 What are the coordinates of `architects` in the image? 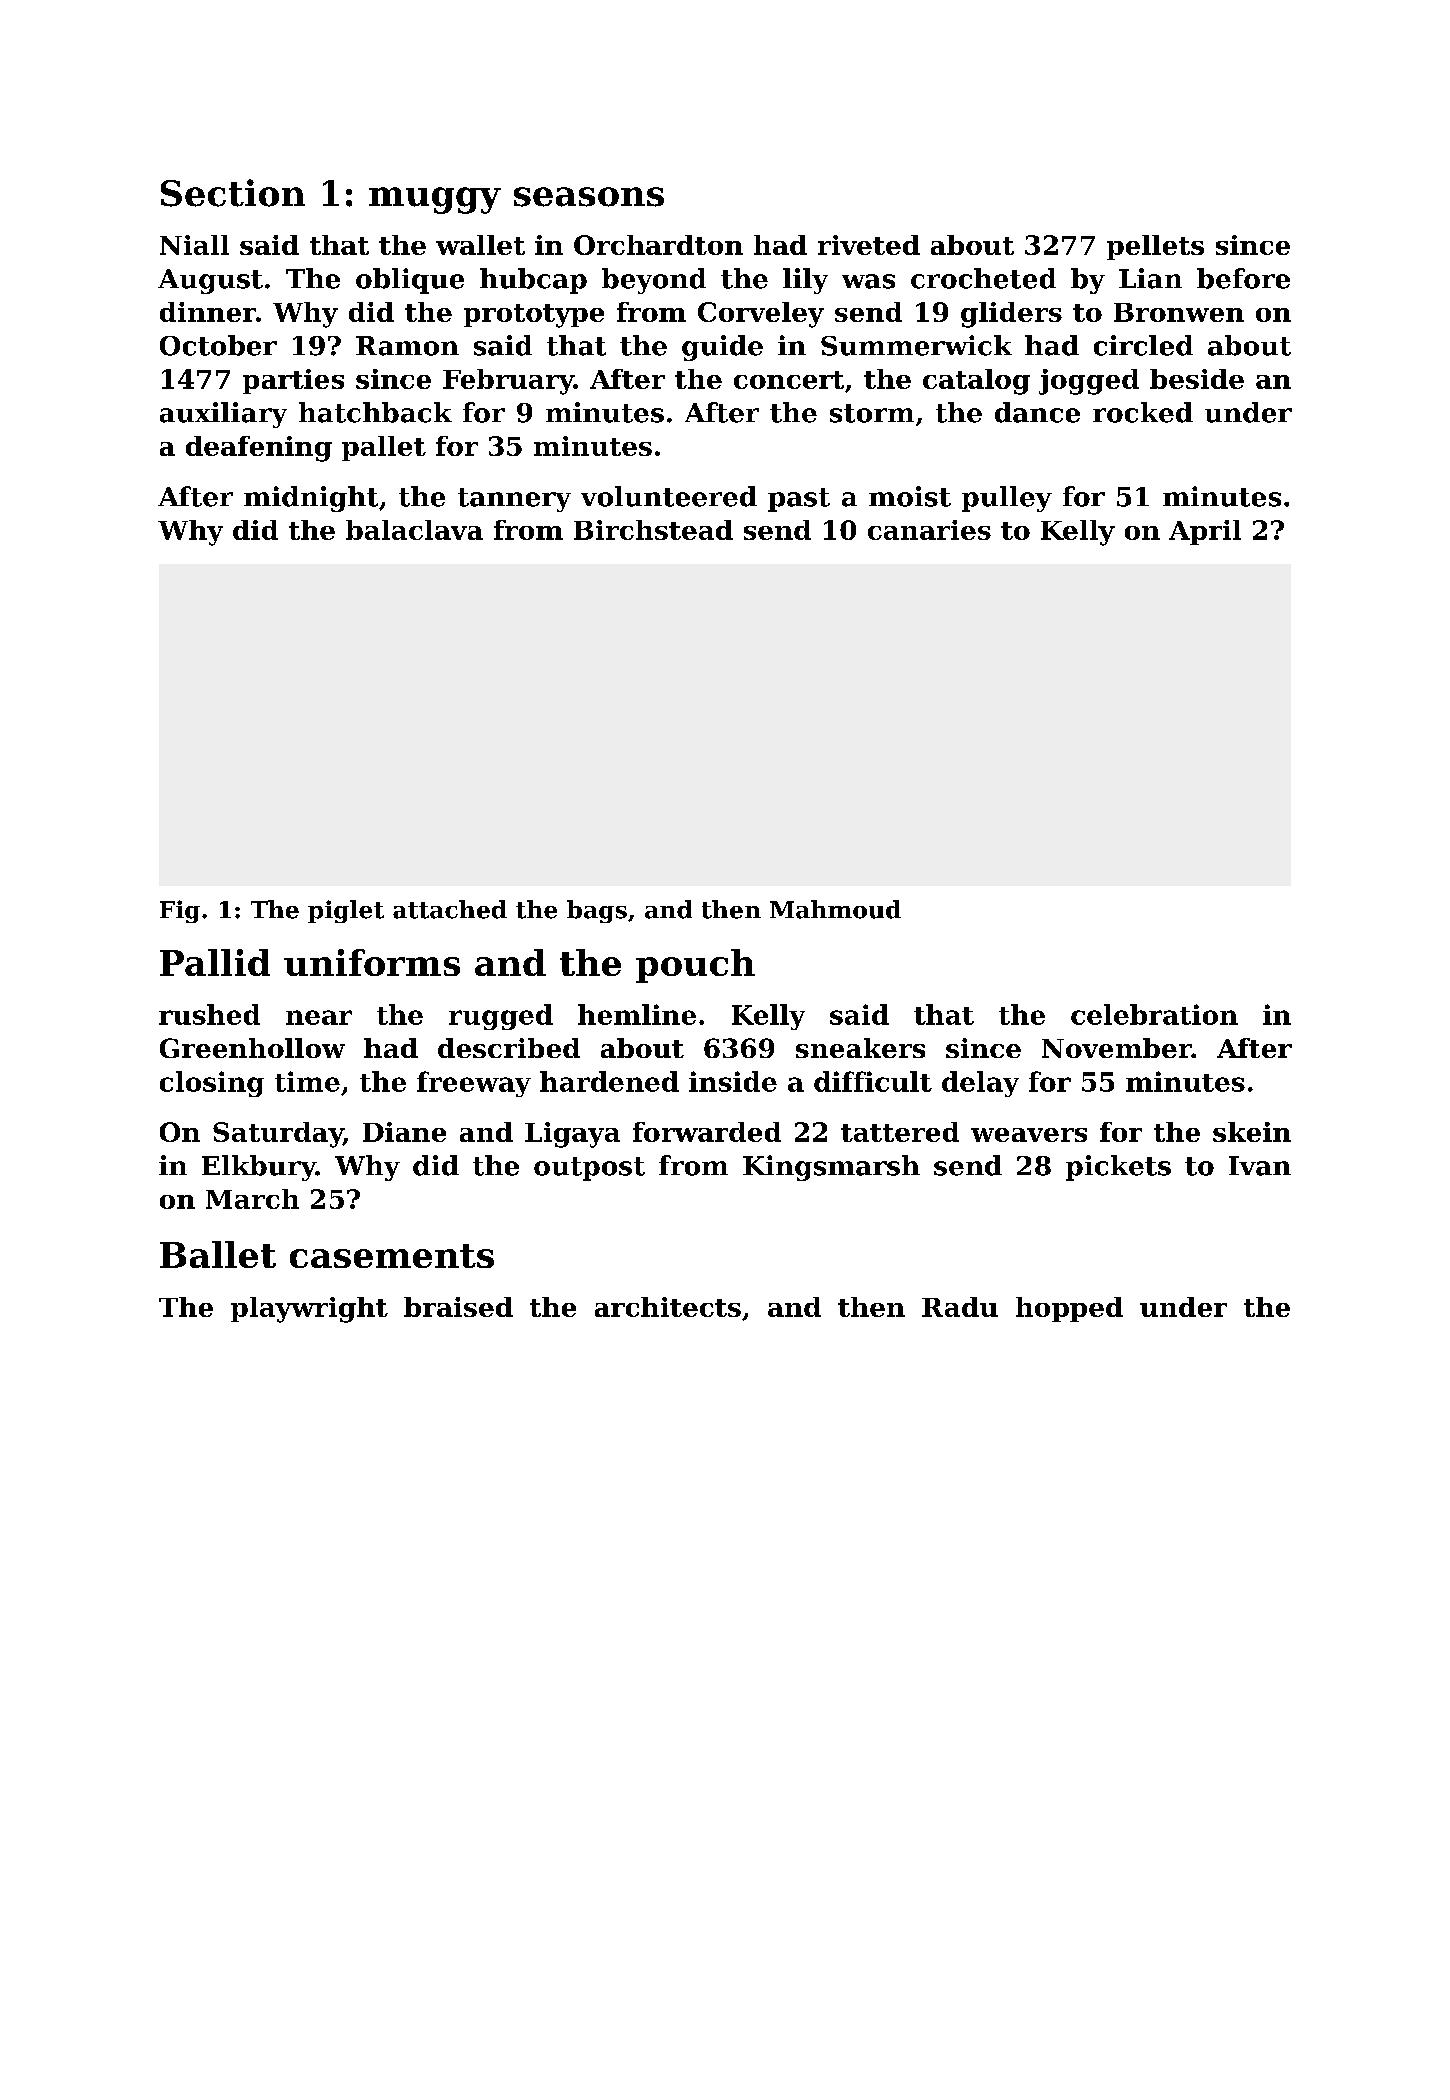 It's located at (668, 1307).
